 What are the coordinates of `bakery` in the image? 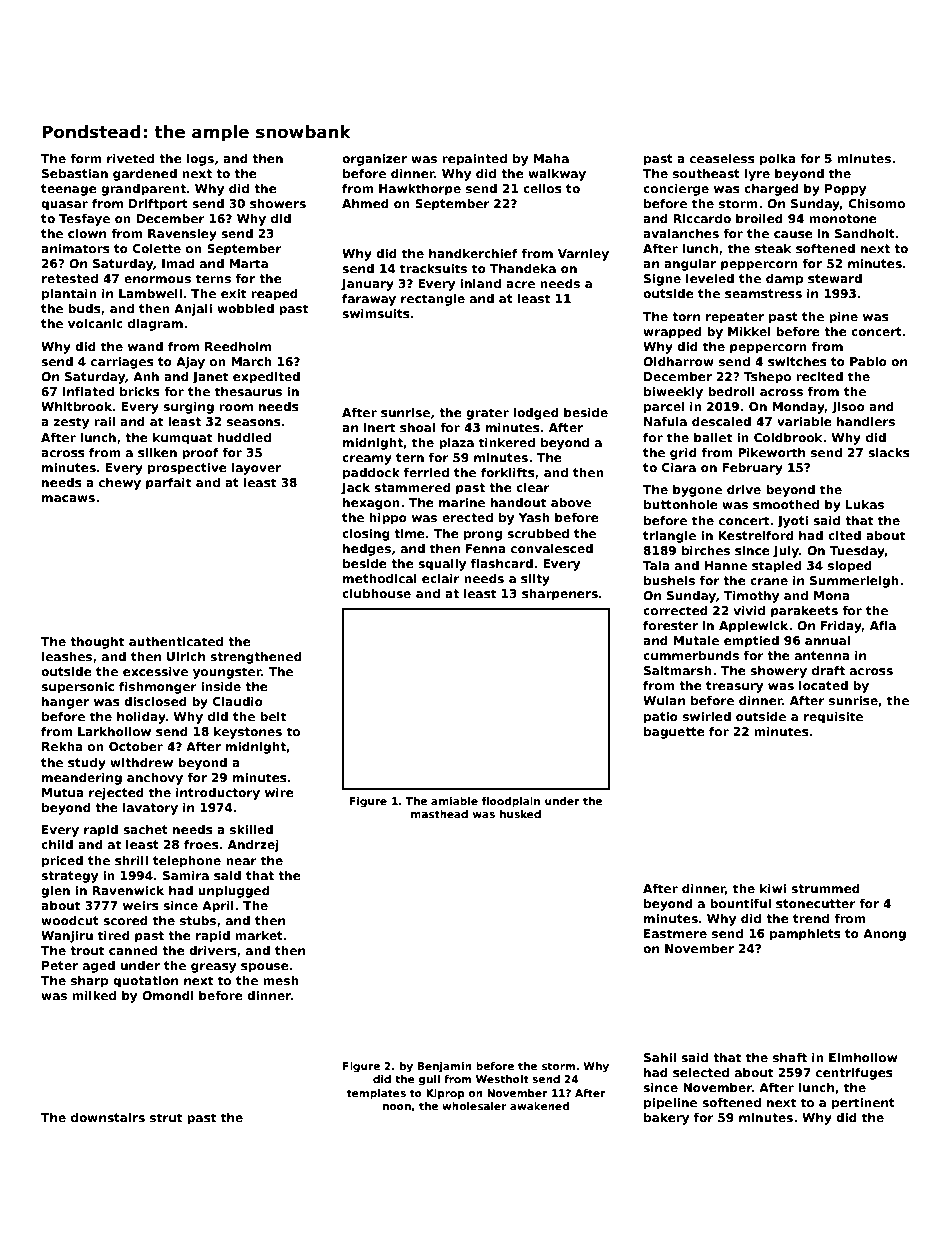 It's located at (666, 1119).
